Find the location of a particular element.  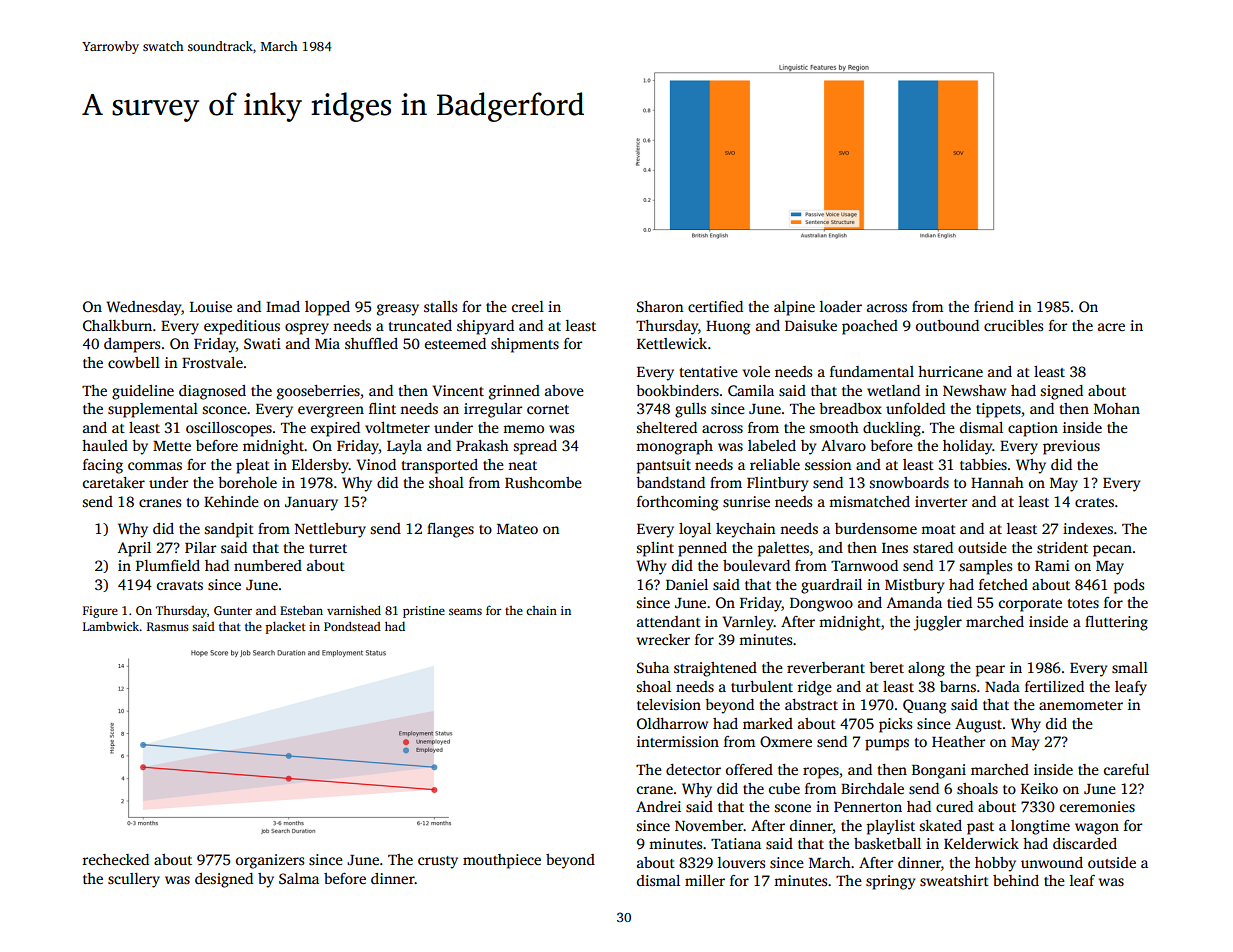

Mette is located at coordinates (172, 446).
